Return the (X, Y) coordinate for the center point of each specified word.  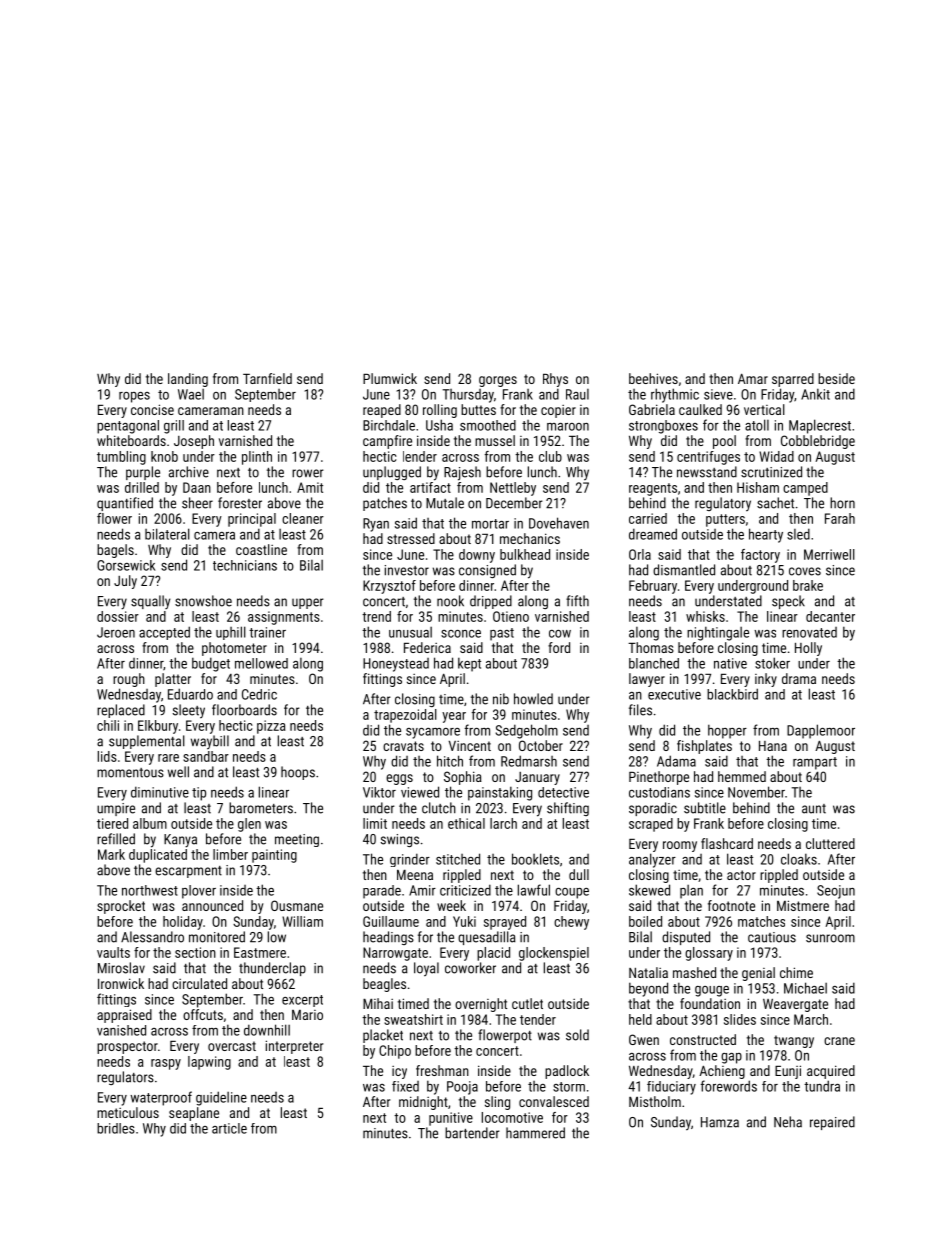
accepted (164, 633)
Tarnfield (267, 378)
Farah (840, 518)
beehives (653, 378)
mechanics (530, 538)
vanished (121, 1030)
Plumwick (390, 378)
